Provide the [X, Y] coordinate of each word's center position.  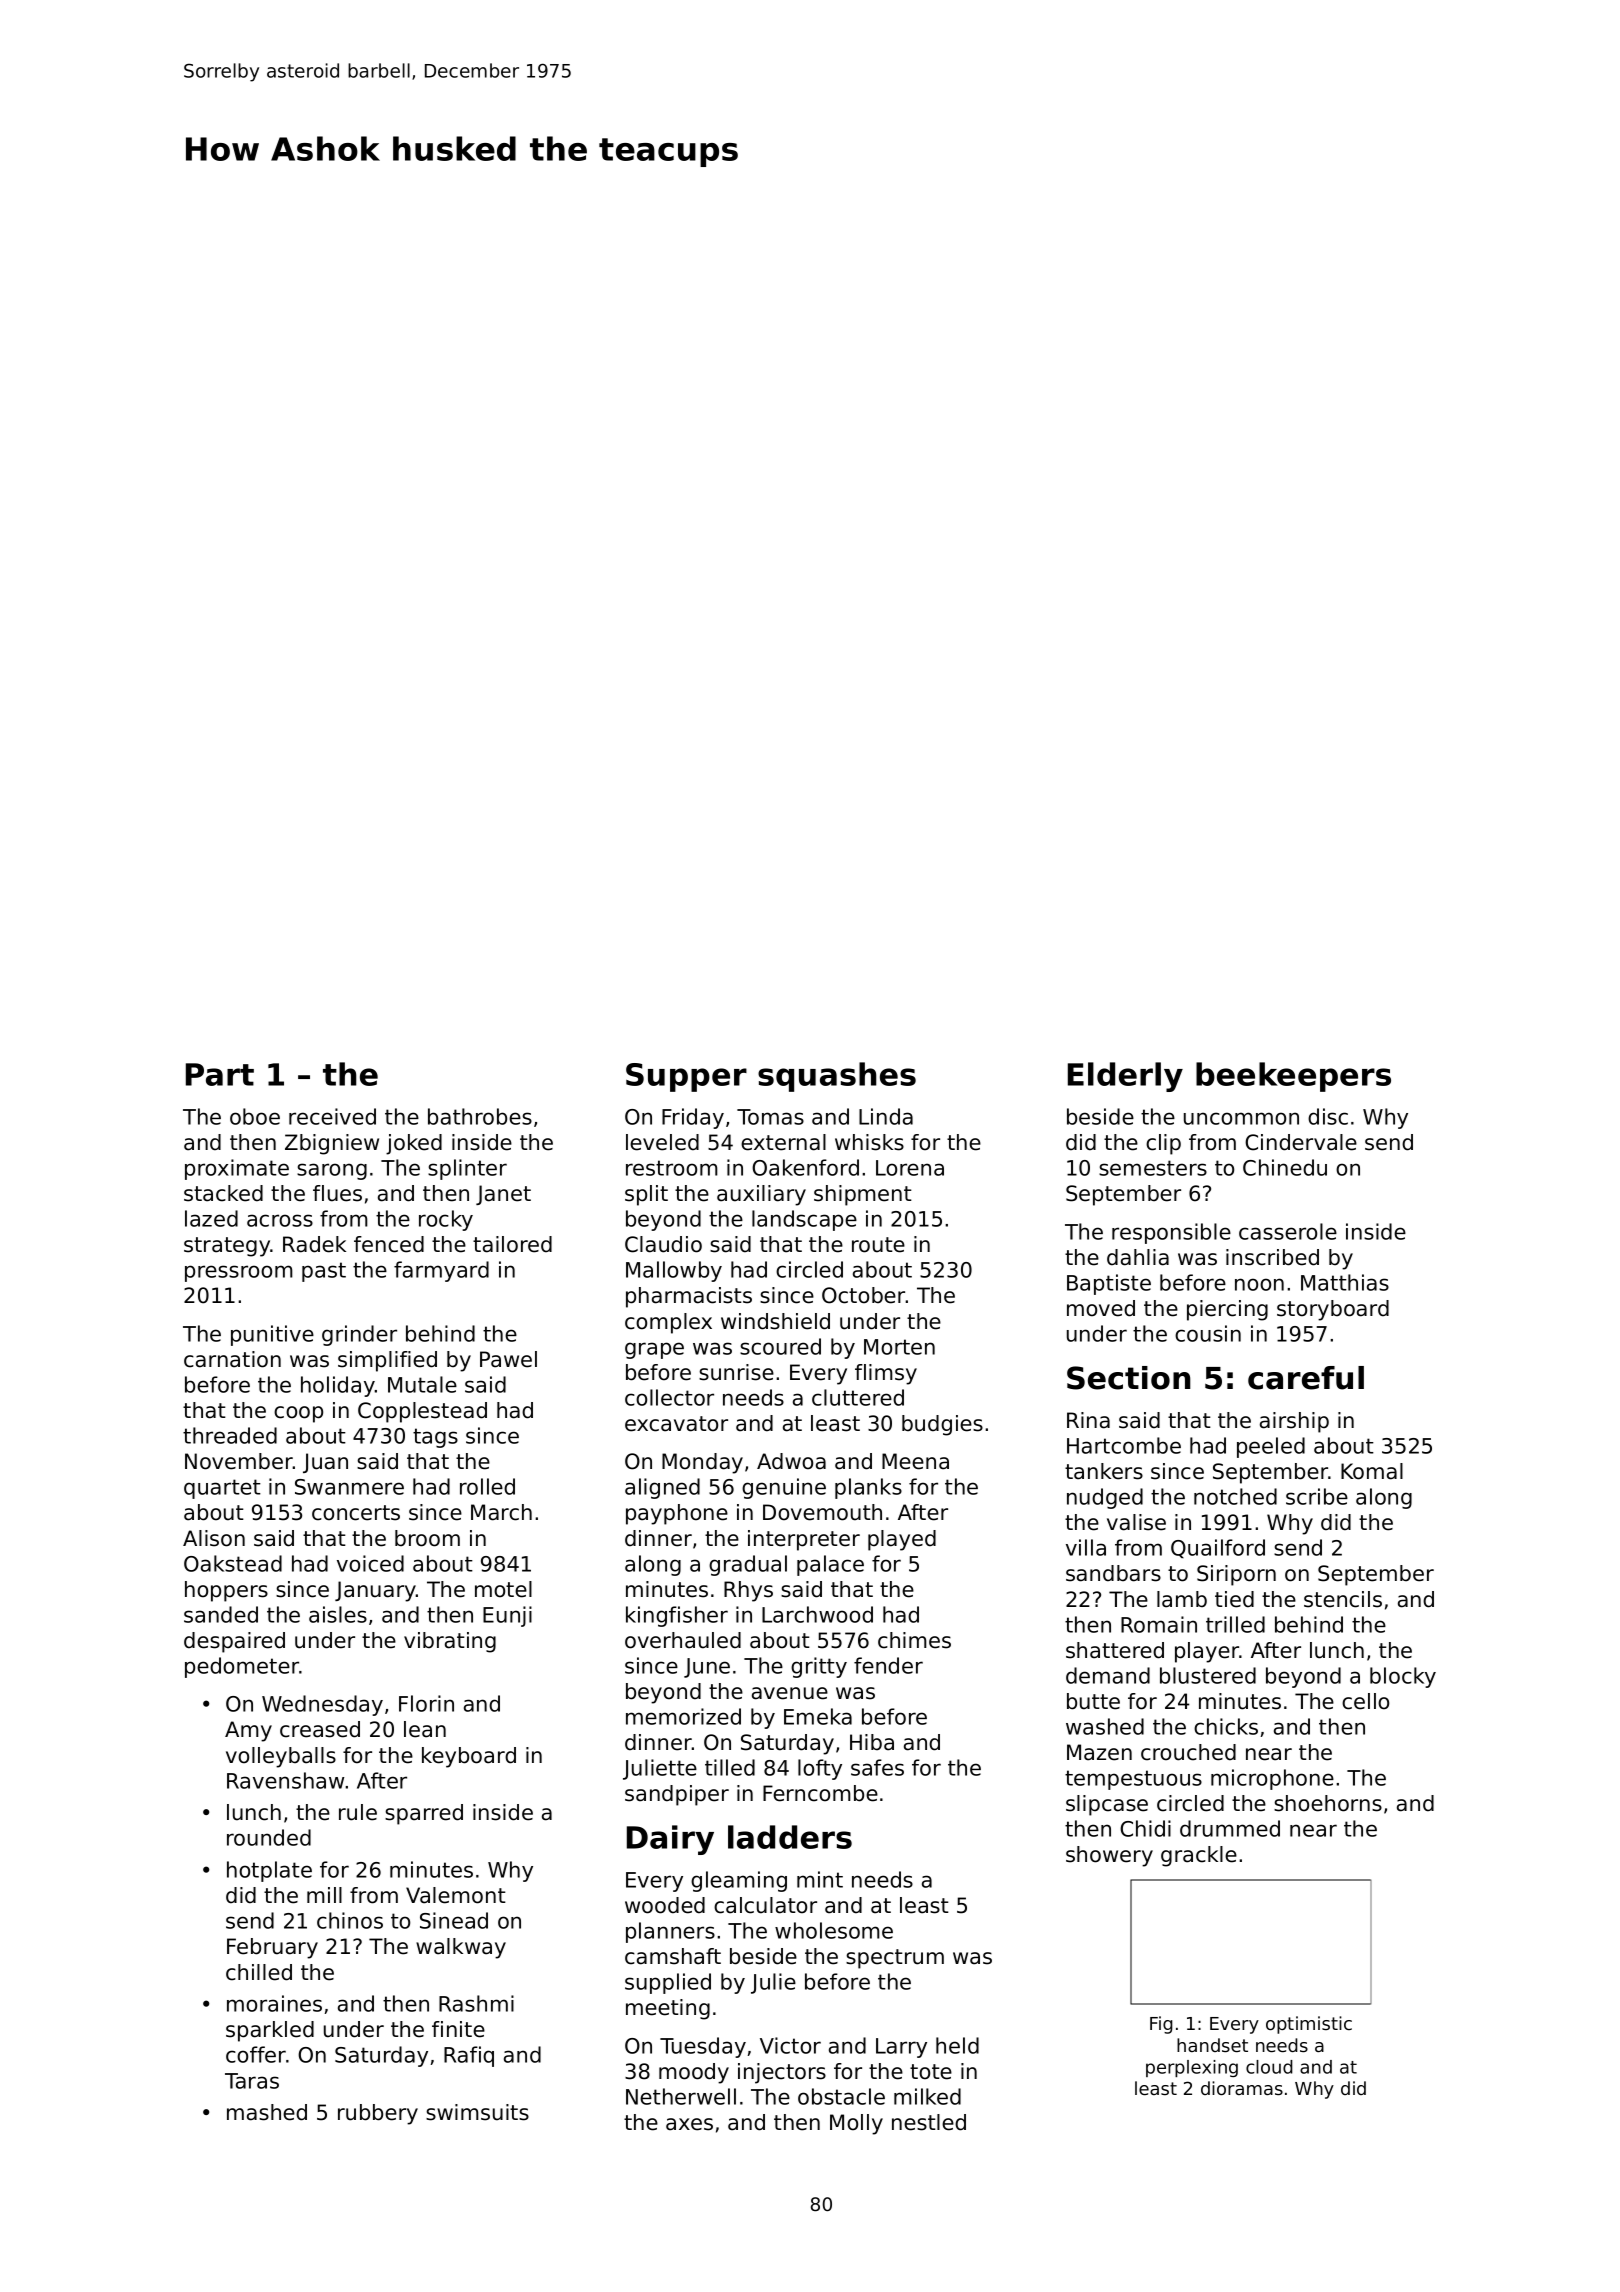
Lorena [910, 1168]
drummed [1230, 1828]
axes [689, 2124]
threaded [230, 1435]
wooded [665, 1905]
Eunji [507, 1616]
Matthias [1345, 1282]
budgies [942, 1425]
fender [888, 1665]
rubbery [378, 2114]
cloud [1269, 2067]
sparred [424, 1814]
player [1207, 1652]
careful [1306, 1378]
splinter [467, 1169]
